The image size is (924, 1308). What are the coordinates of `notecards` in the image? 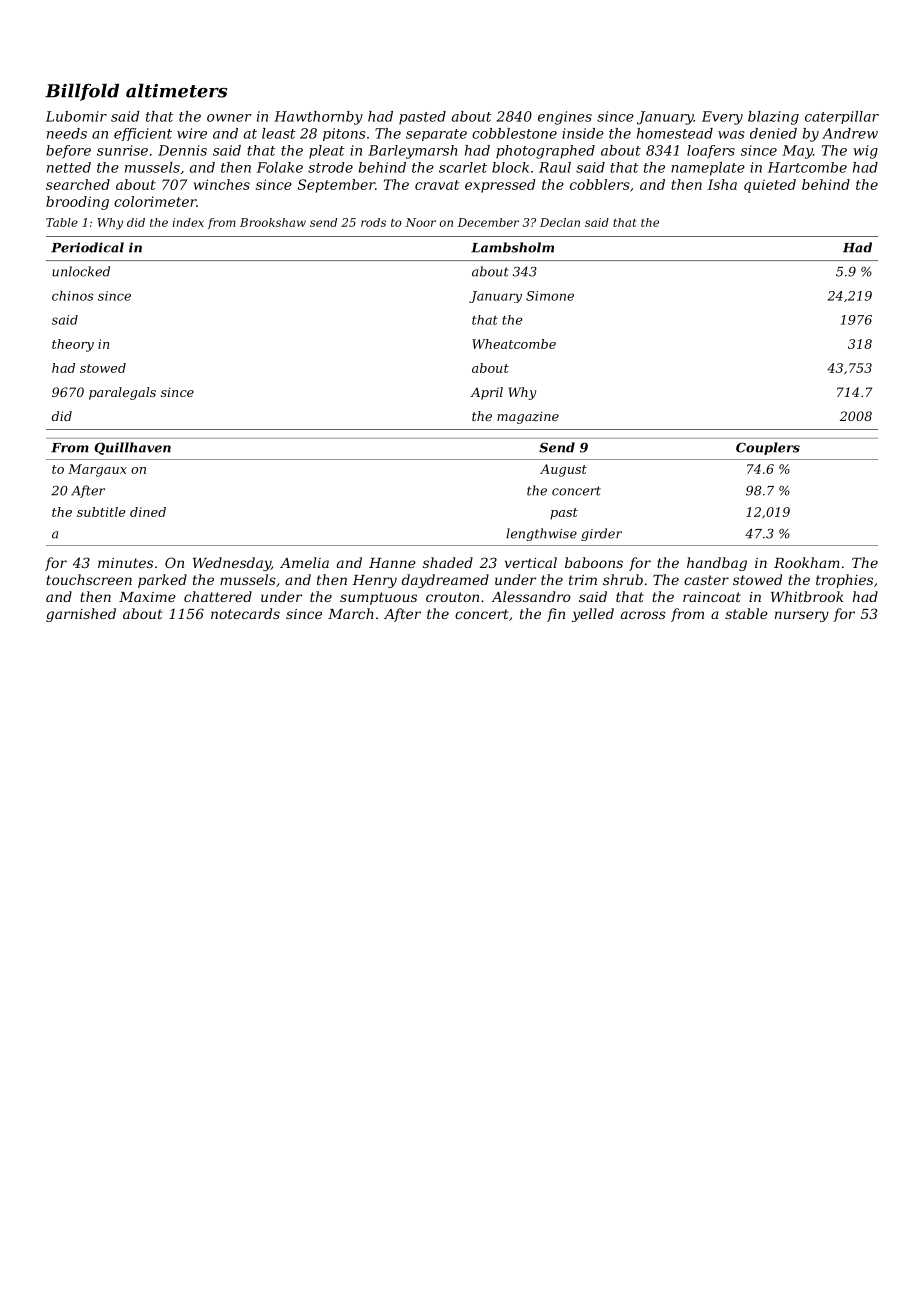 It's located at (245, 613).
